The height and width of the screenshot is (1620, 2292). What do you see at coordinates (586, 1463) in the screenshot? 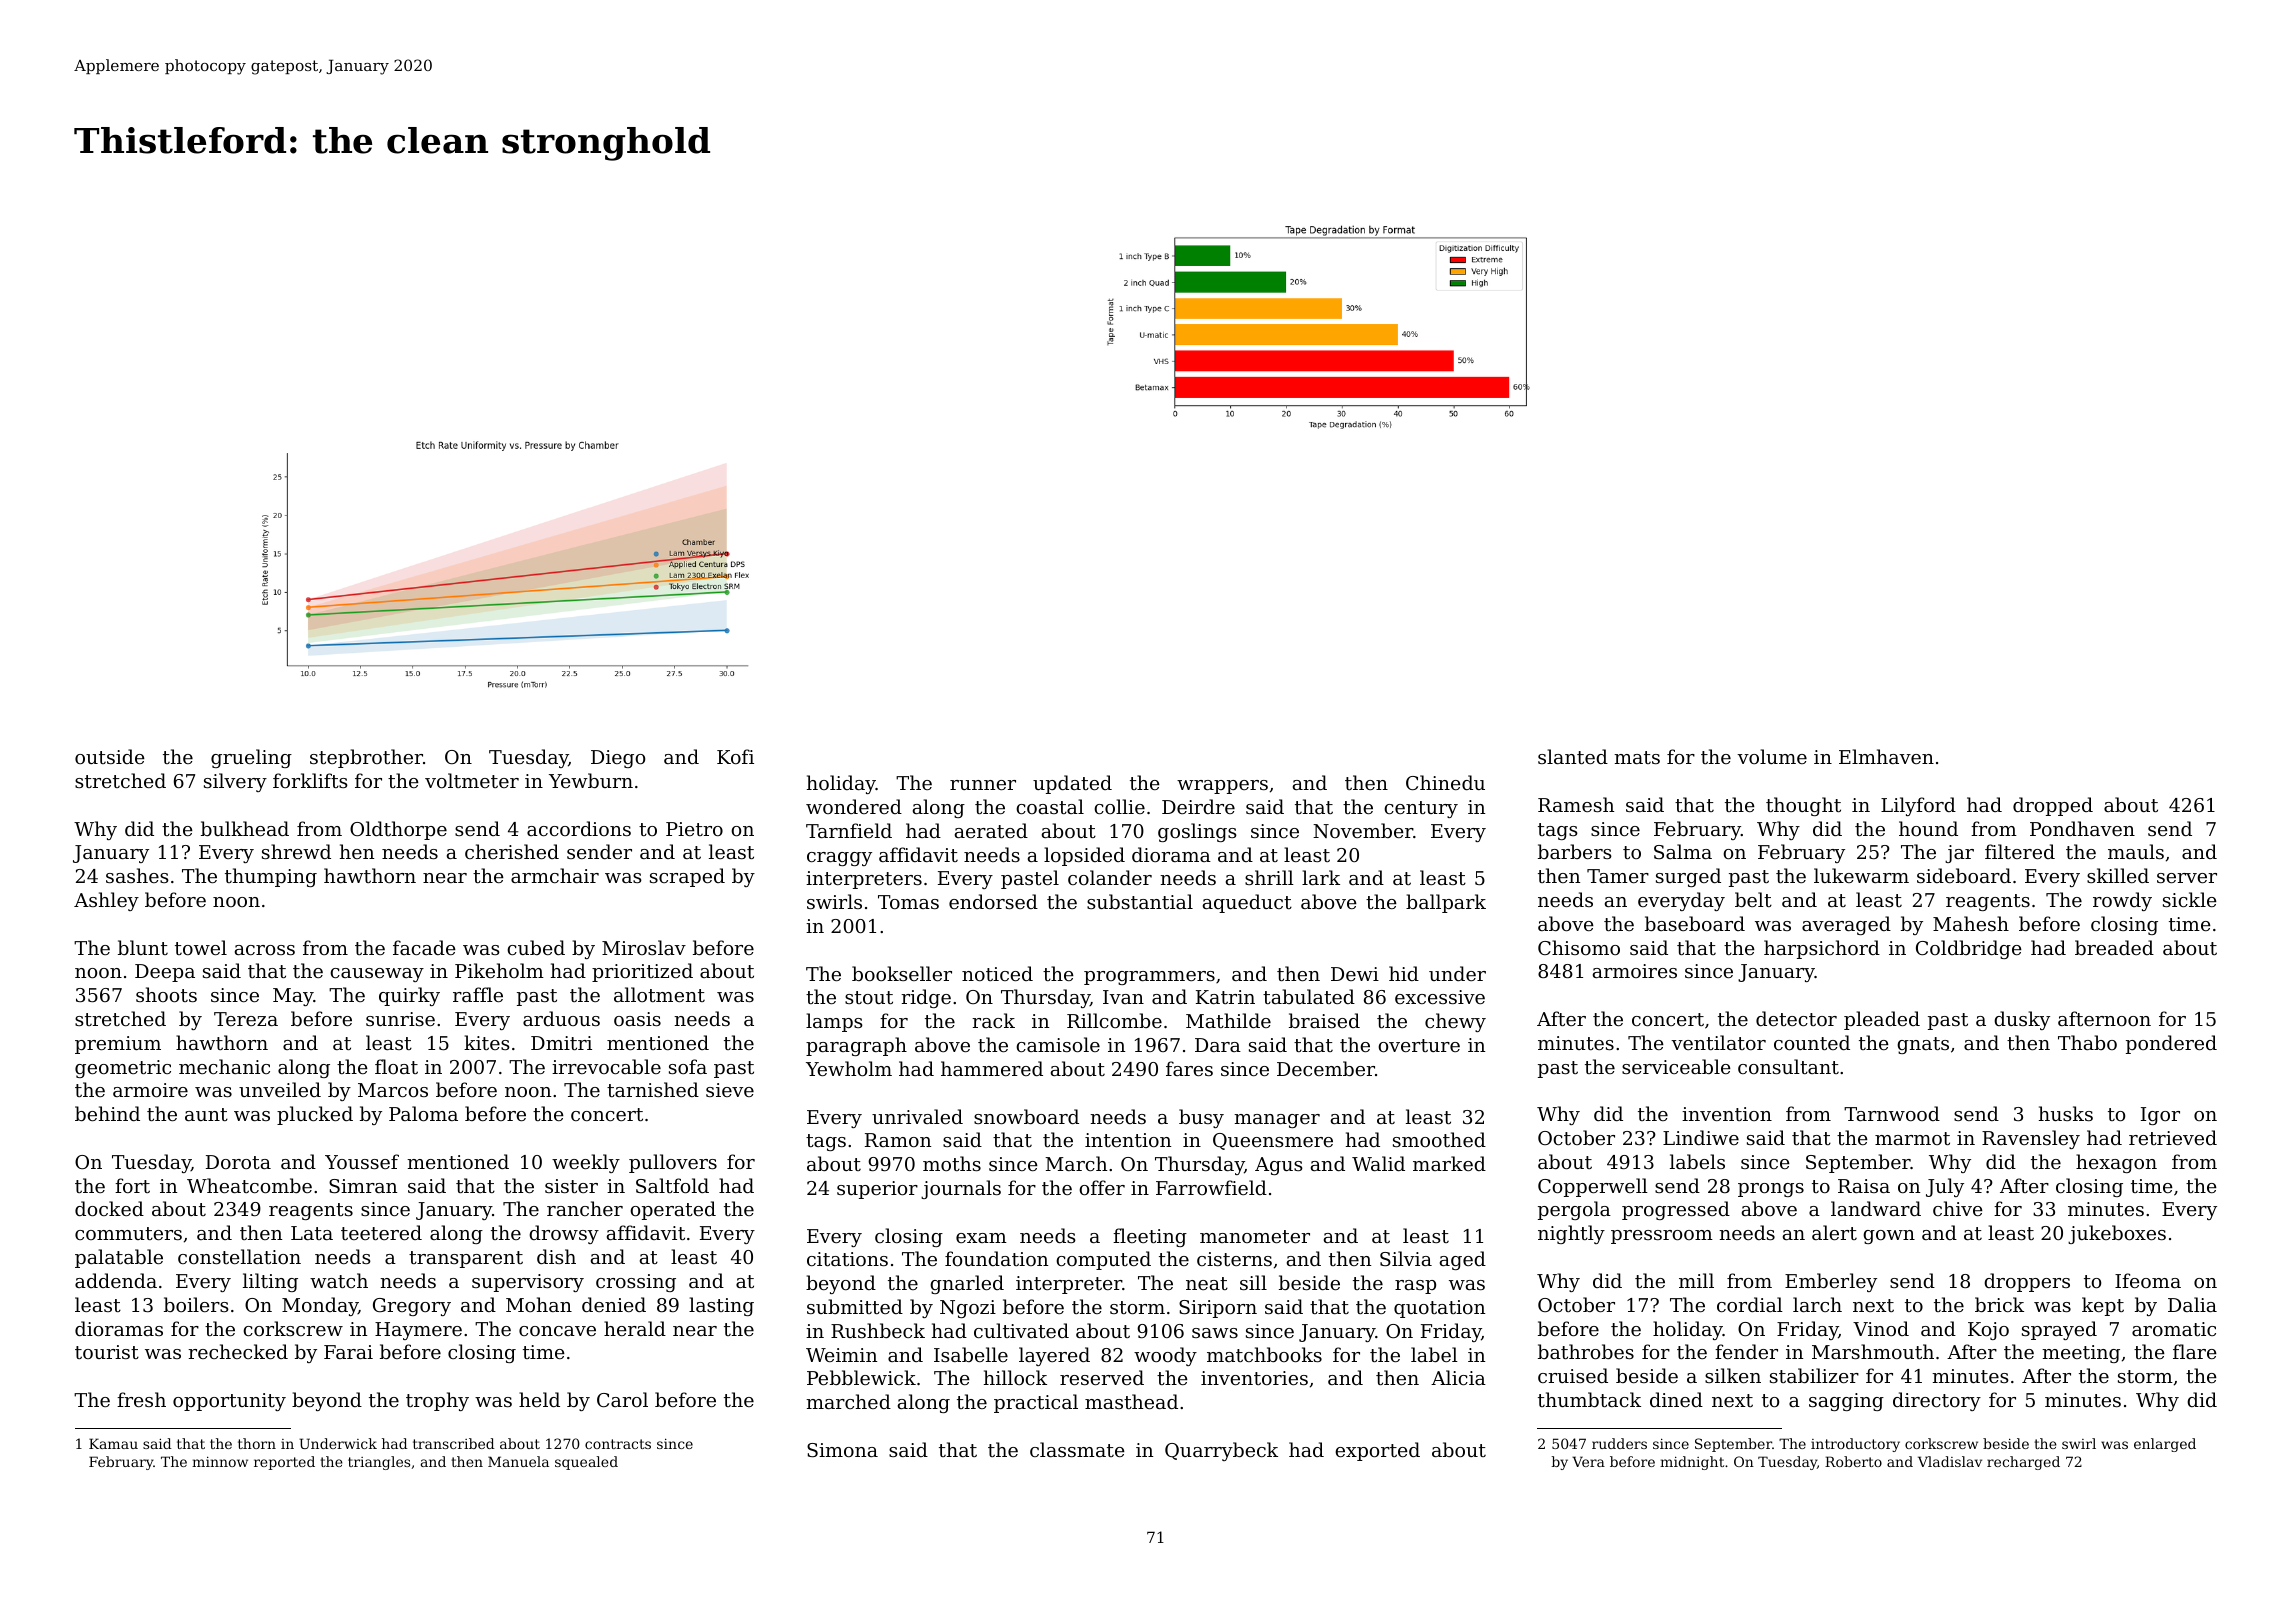
I see `squealed` at bounding box center [586, 1463].
